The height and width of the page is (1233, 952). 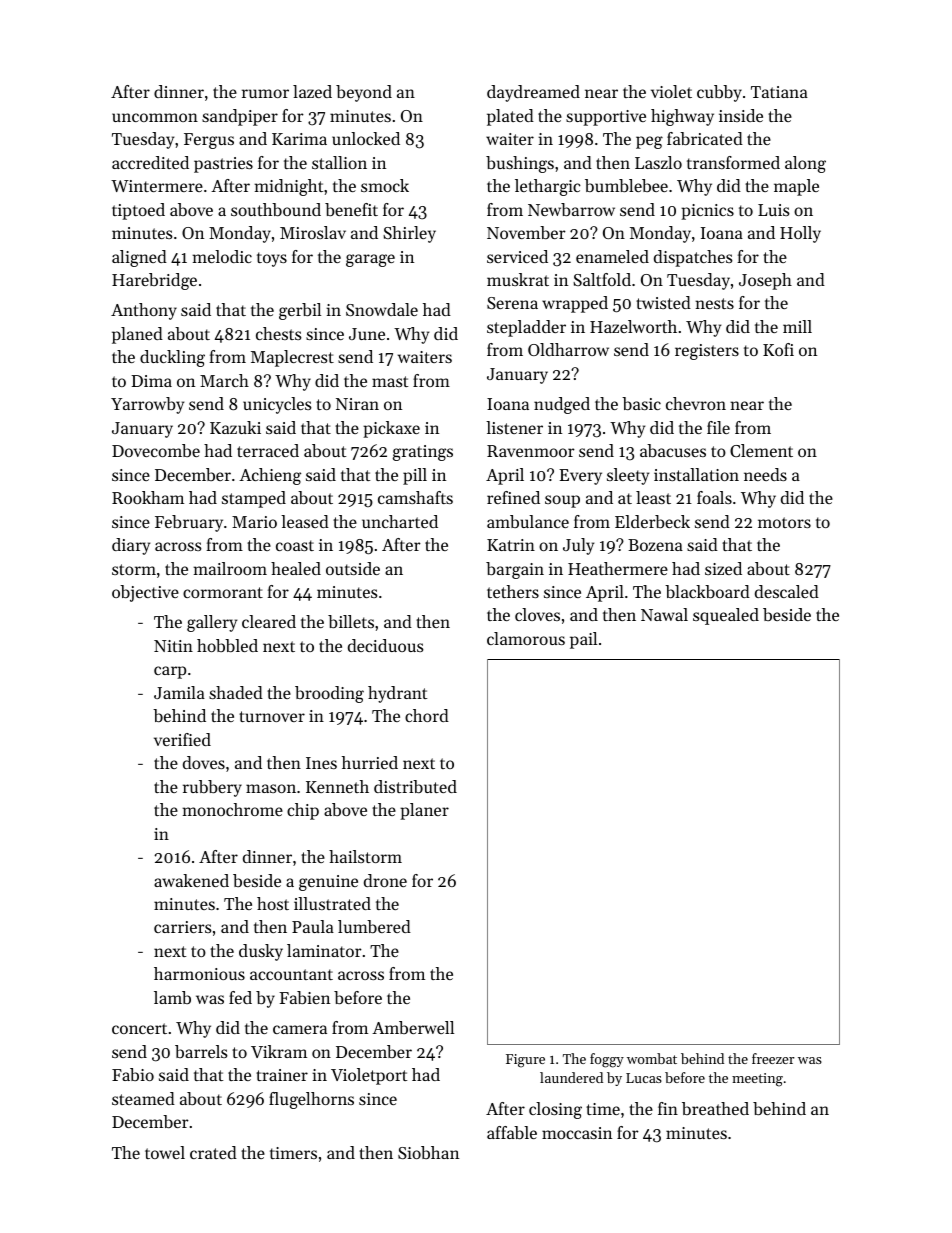 What do you see at coordinates (279, 1051) in the page?
I see `Vikram` at bounding box center [279, 1051].
